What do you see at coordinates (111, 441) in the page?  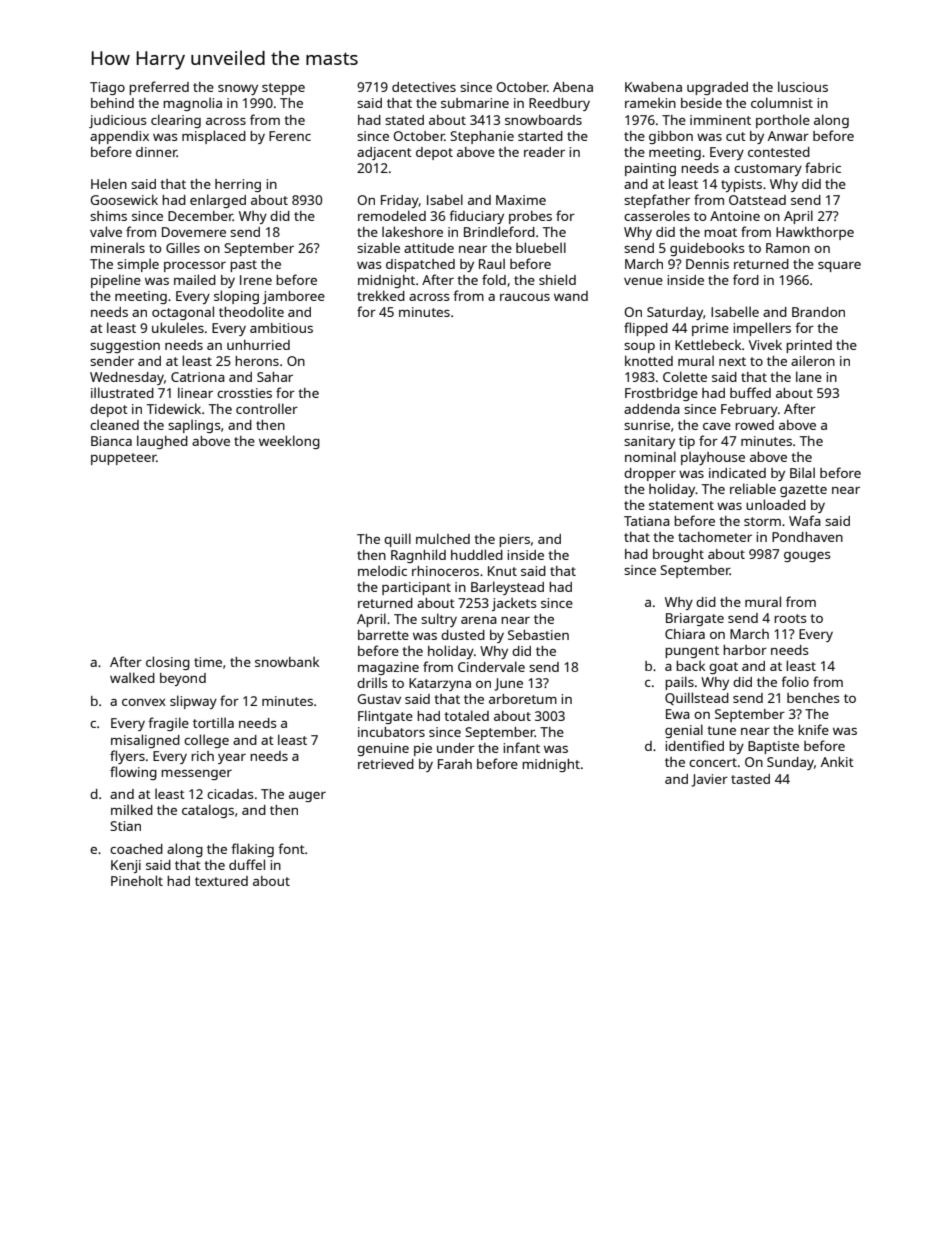 I see `Bianca` at bounding box center [111, 441].
